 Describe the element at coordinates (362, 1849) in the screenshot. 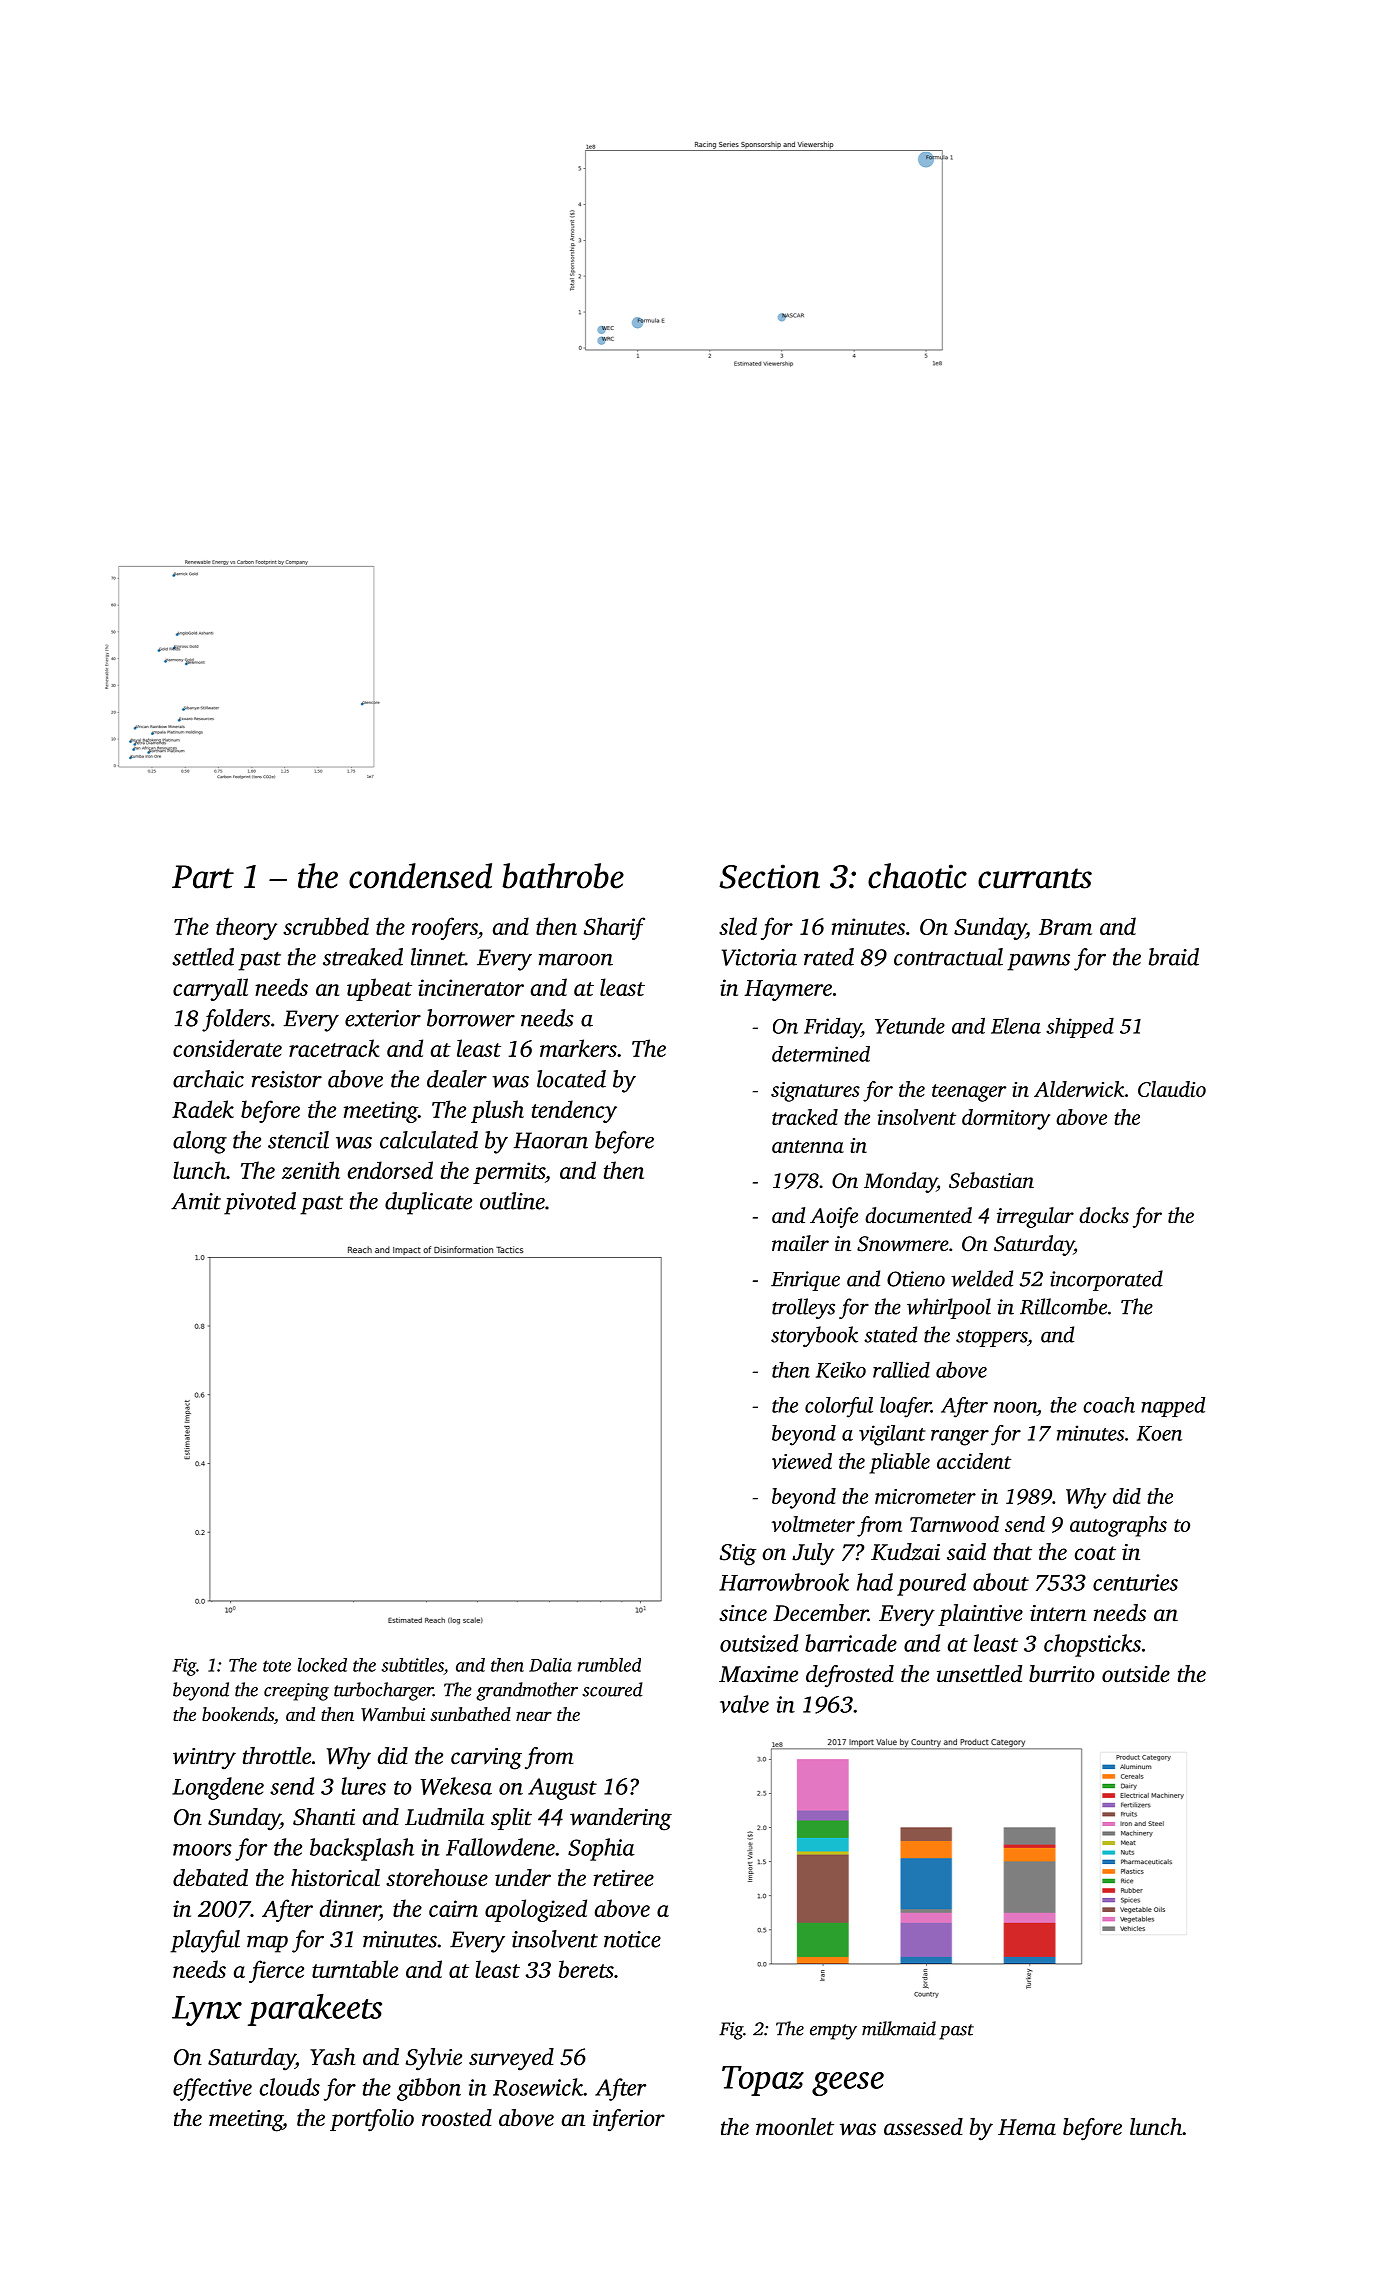

I see `backsplash` at that location.
